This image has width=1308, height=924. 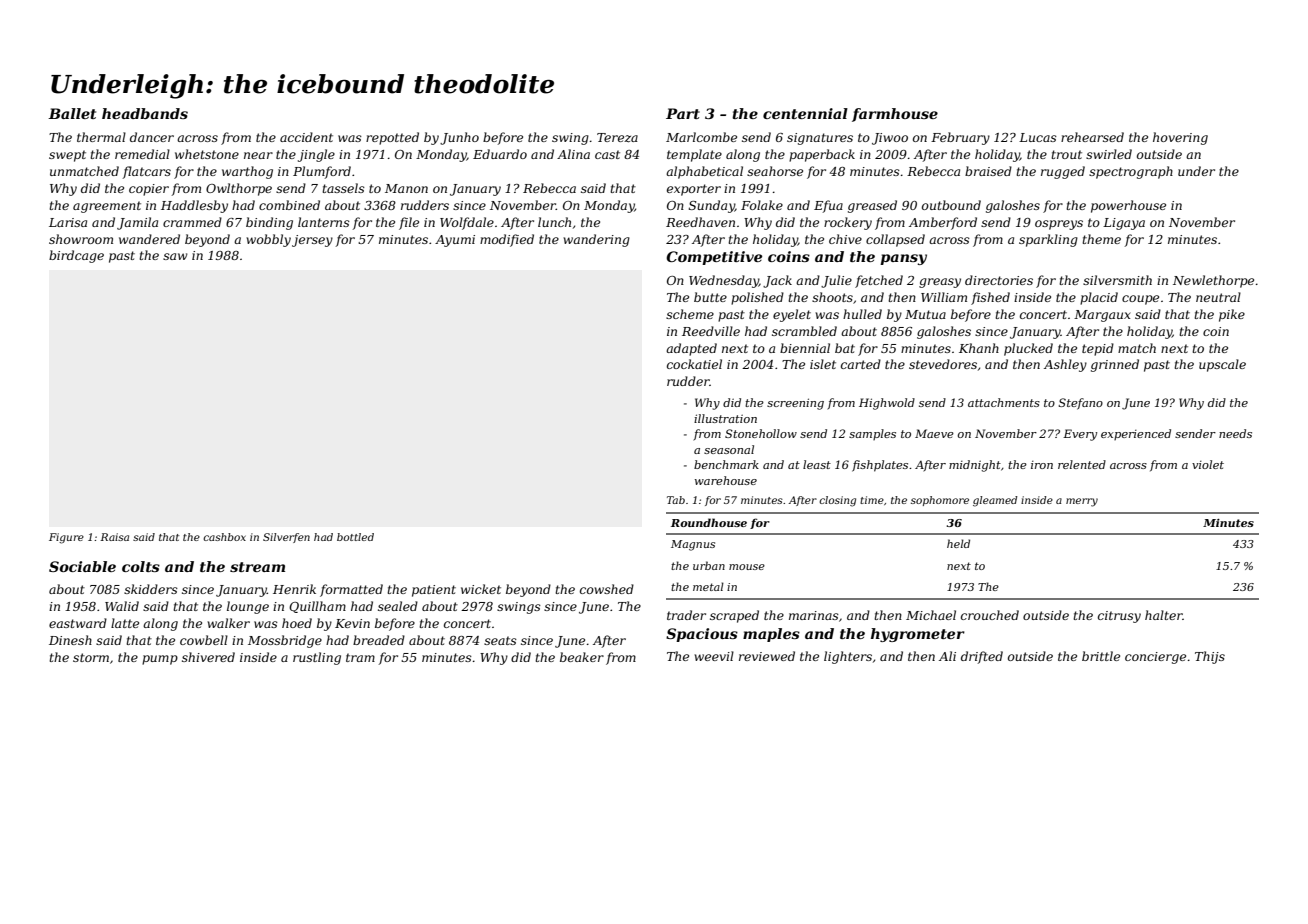 I want to click on centennial, so click(x=805, y=113).
